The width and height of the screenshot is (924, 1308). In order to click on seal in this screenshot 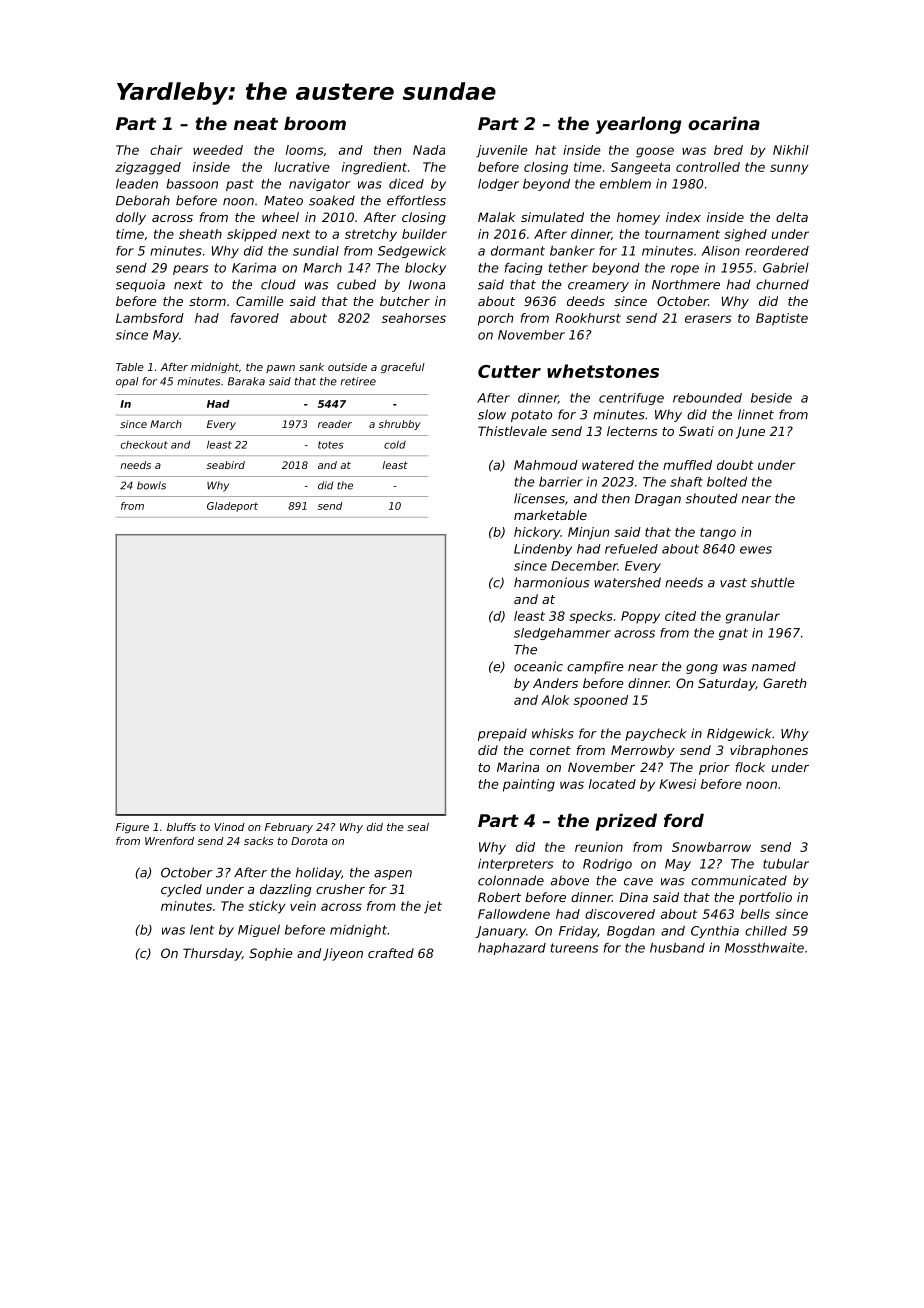, I will do `click(418, 827)`.
